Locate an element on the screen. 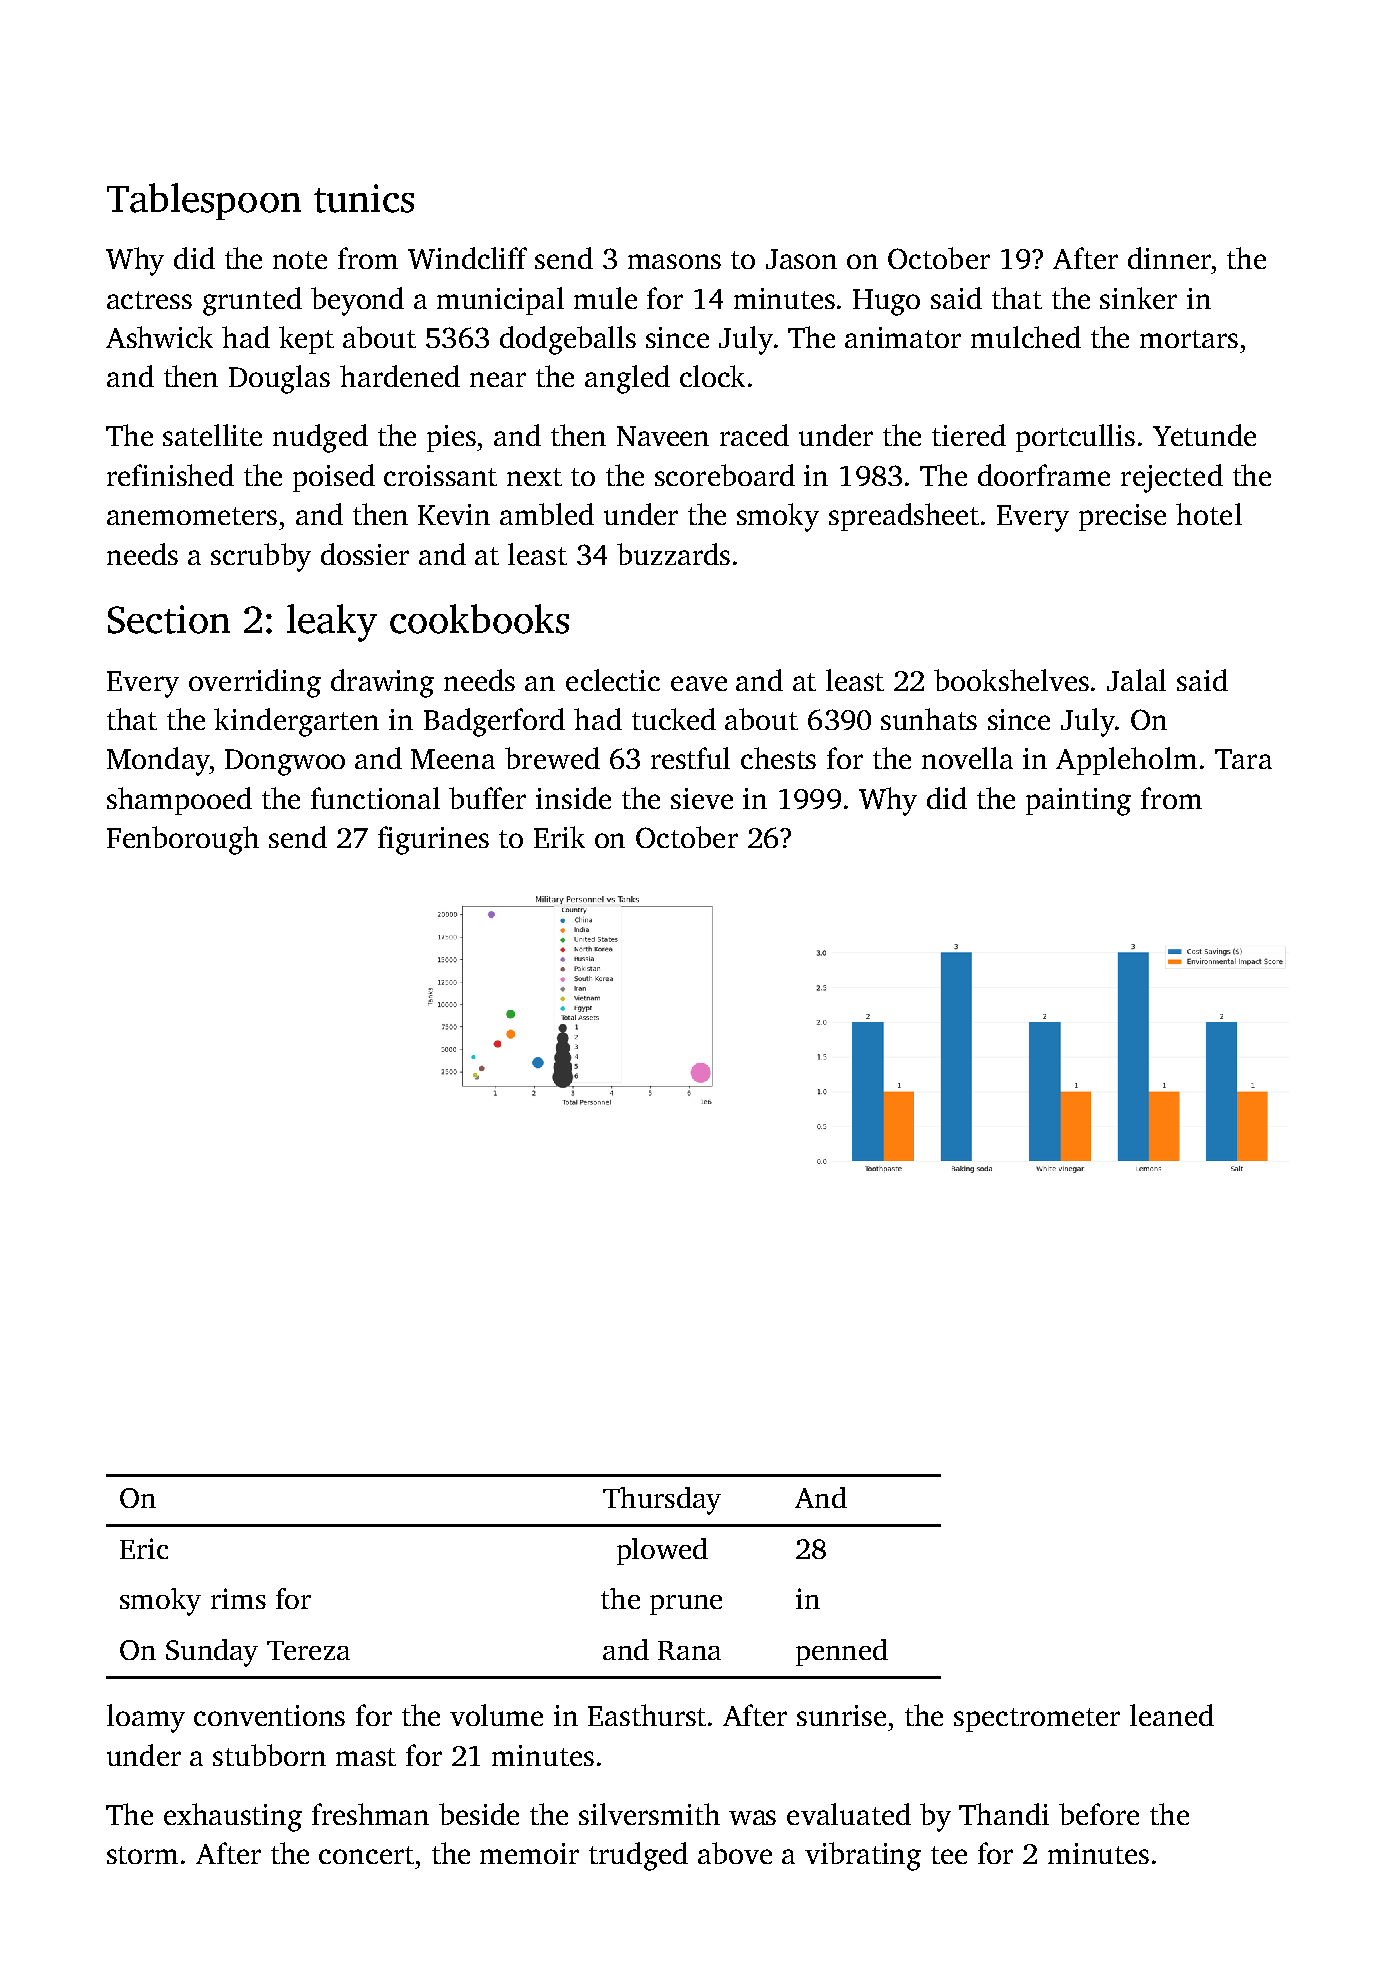  spreadsheet is located at coordinates (904, 517).
